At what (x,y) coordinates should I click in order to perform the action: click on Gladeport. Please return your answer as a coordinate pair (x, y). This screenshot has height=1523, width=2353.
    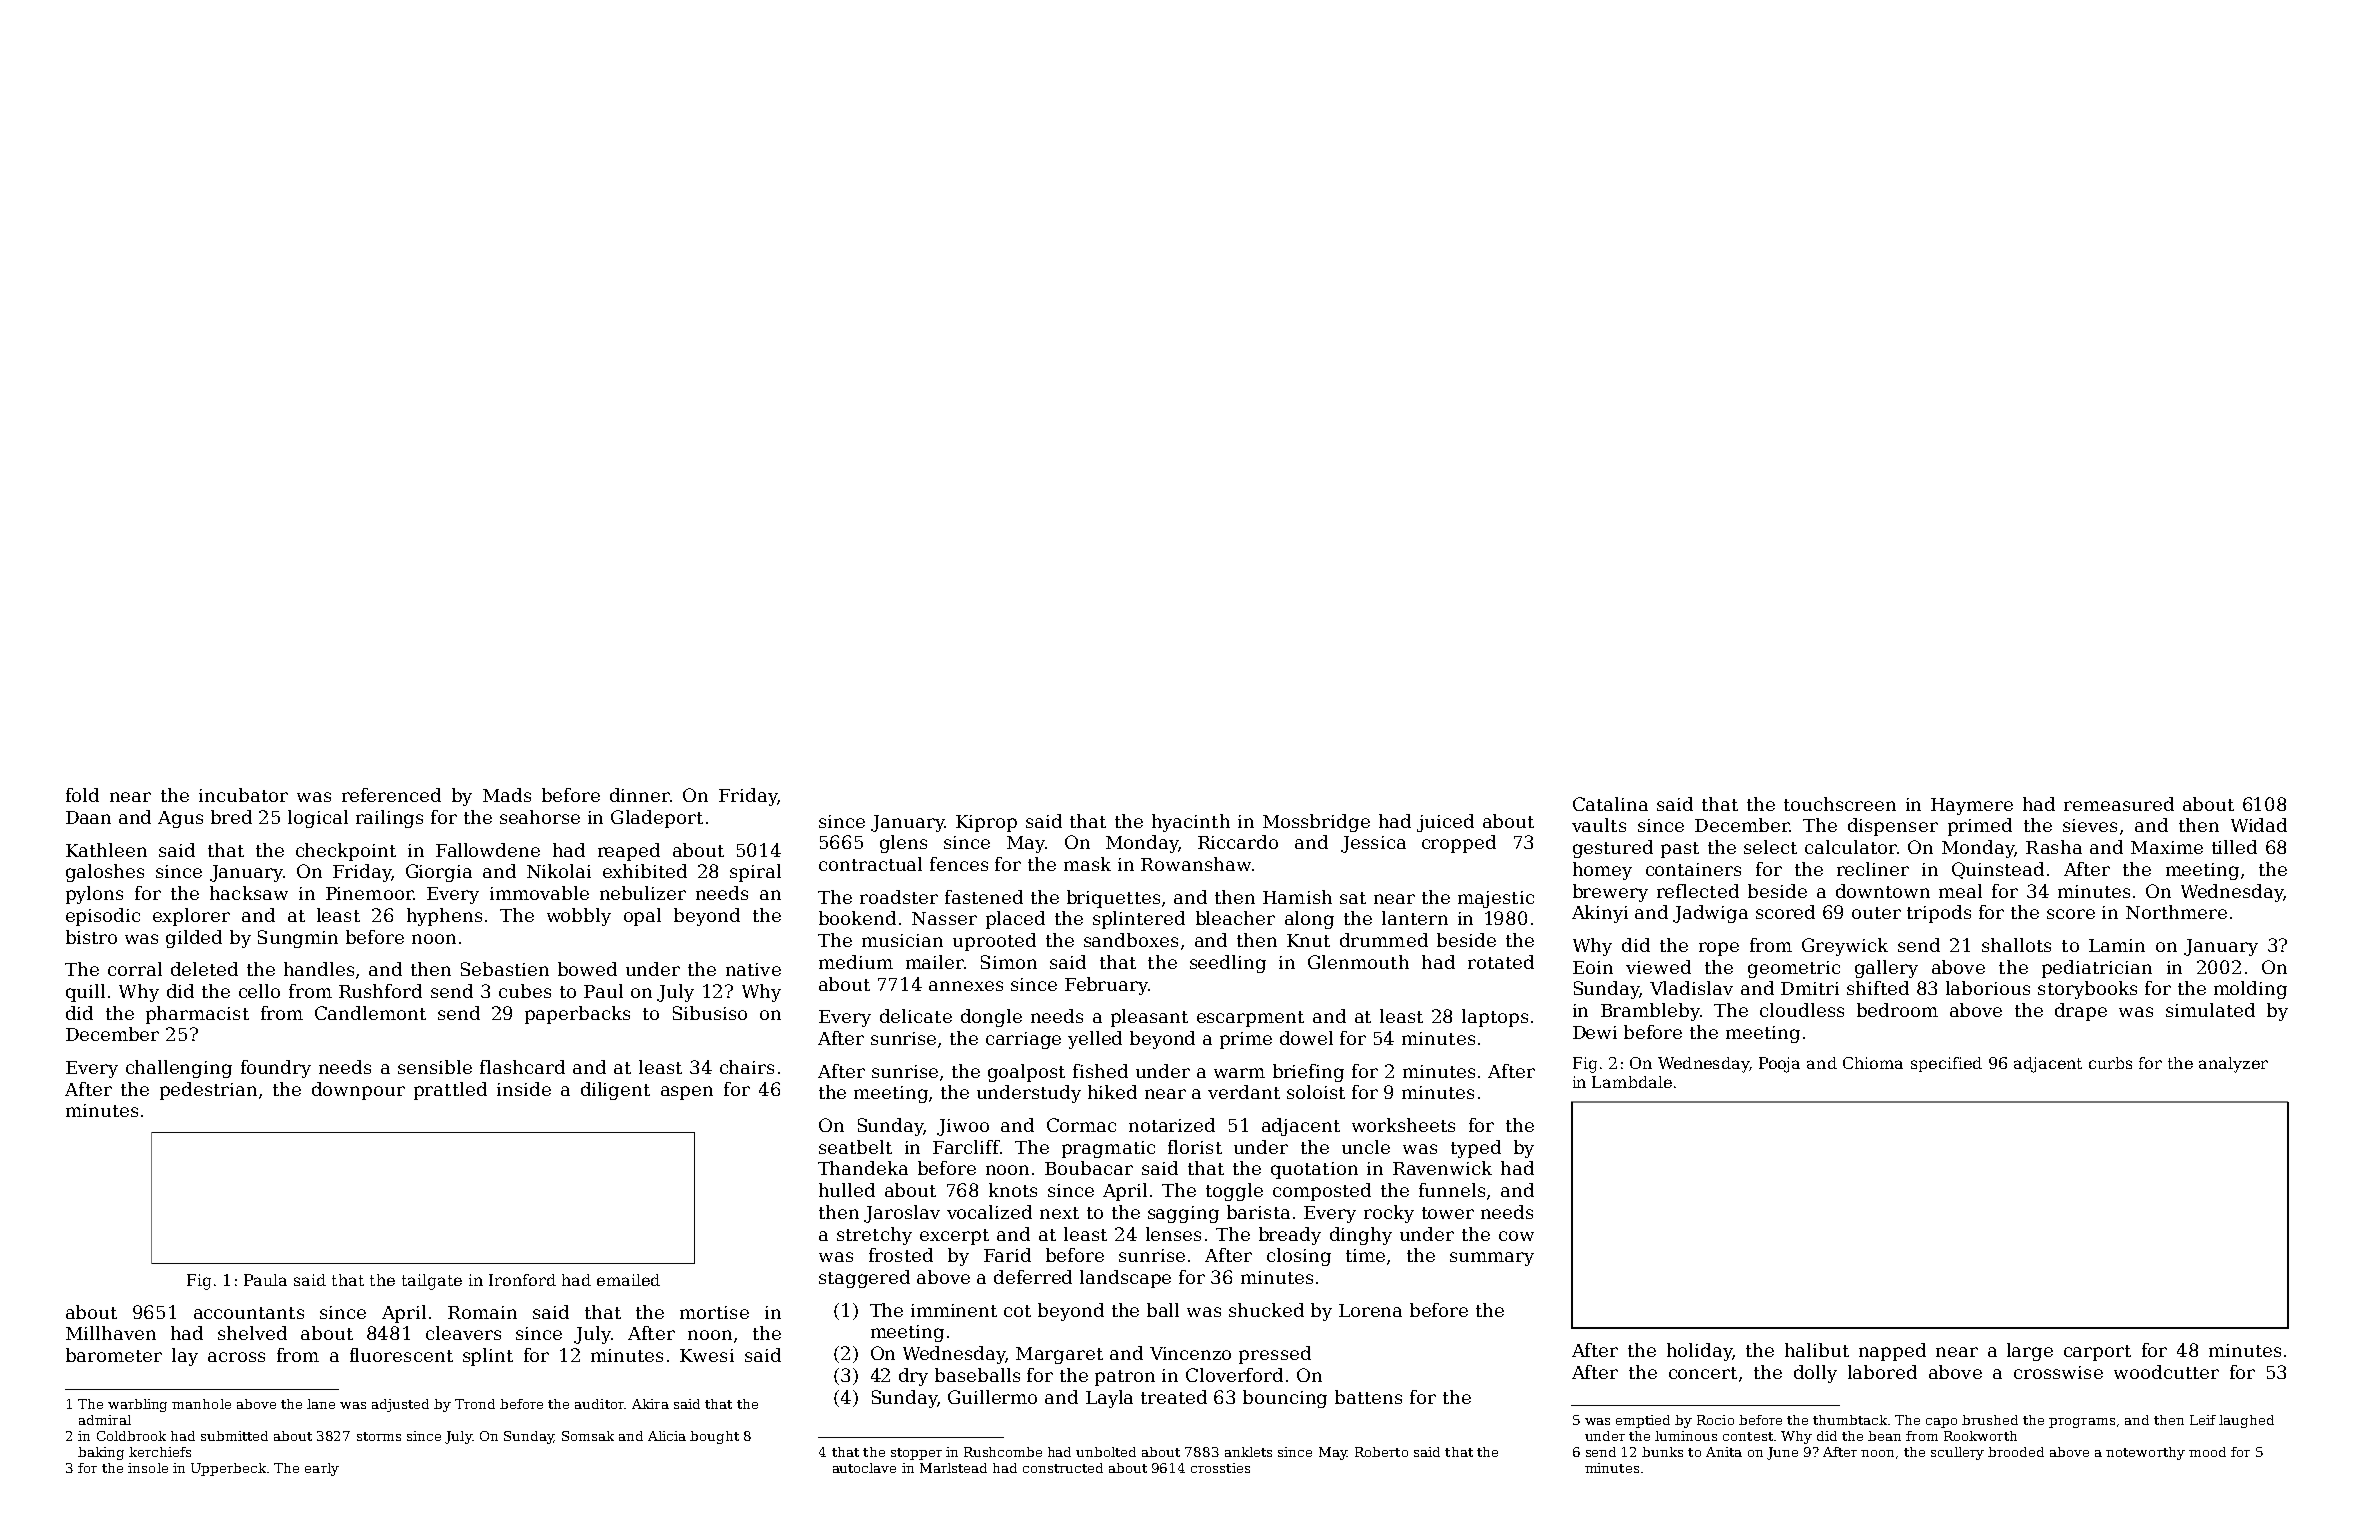
    Looking at the image, I should click on (657, 819).
